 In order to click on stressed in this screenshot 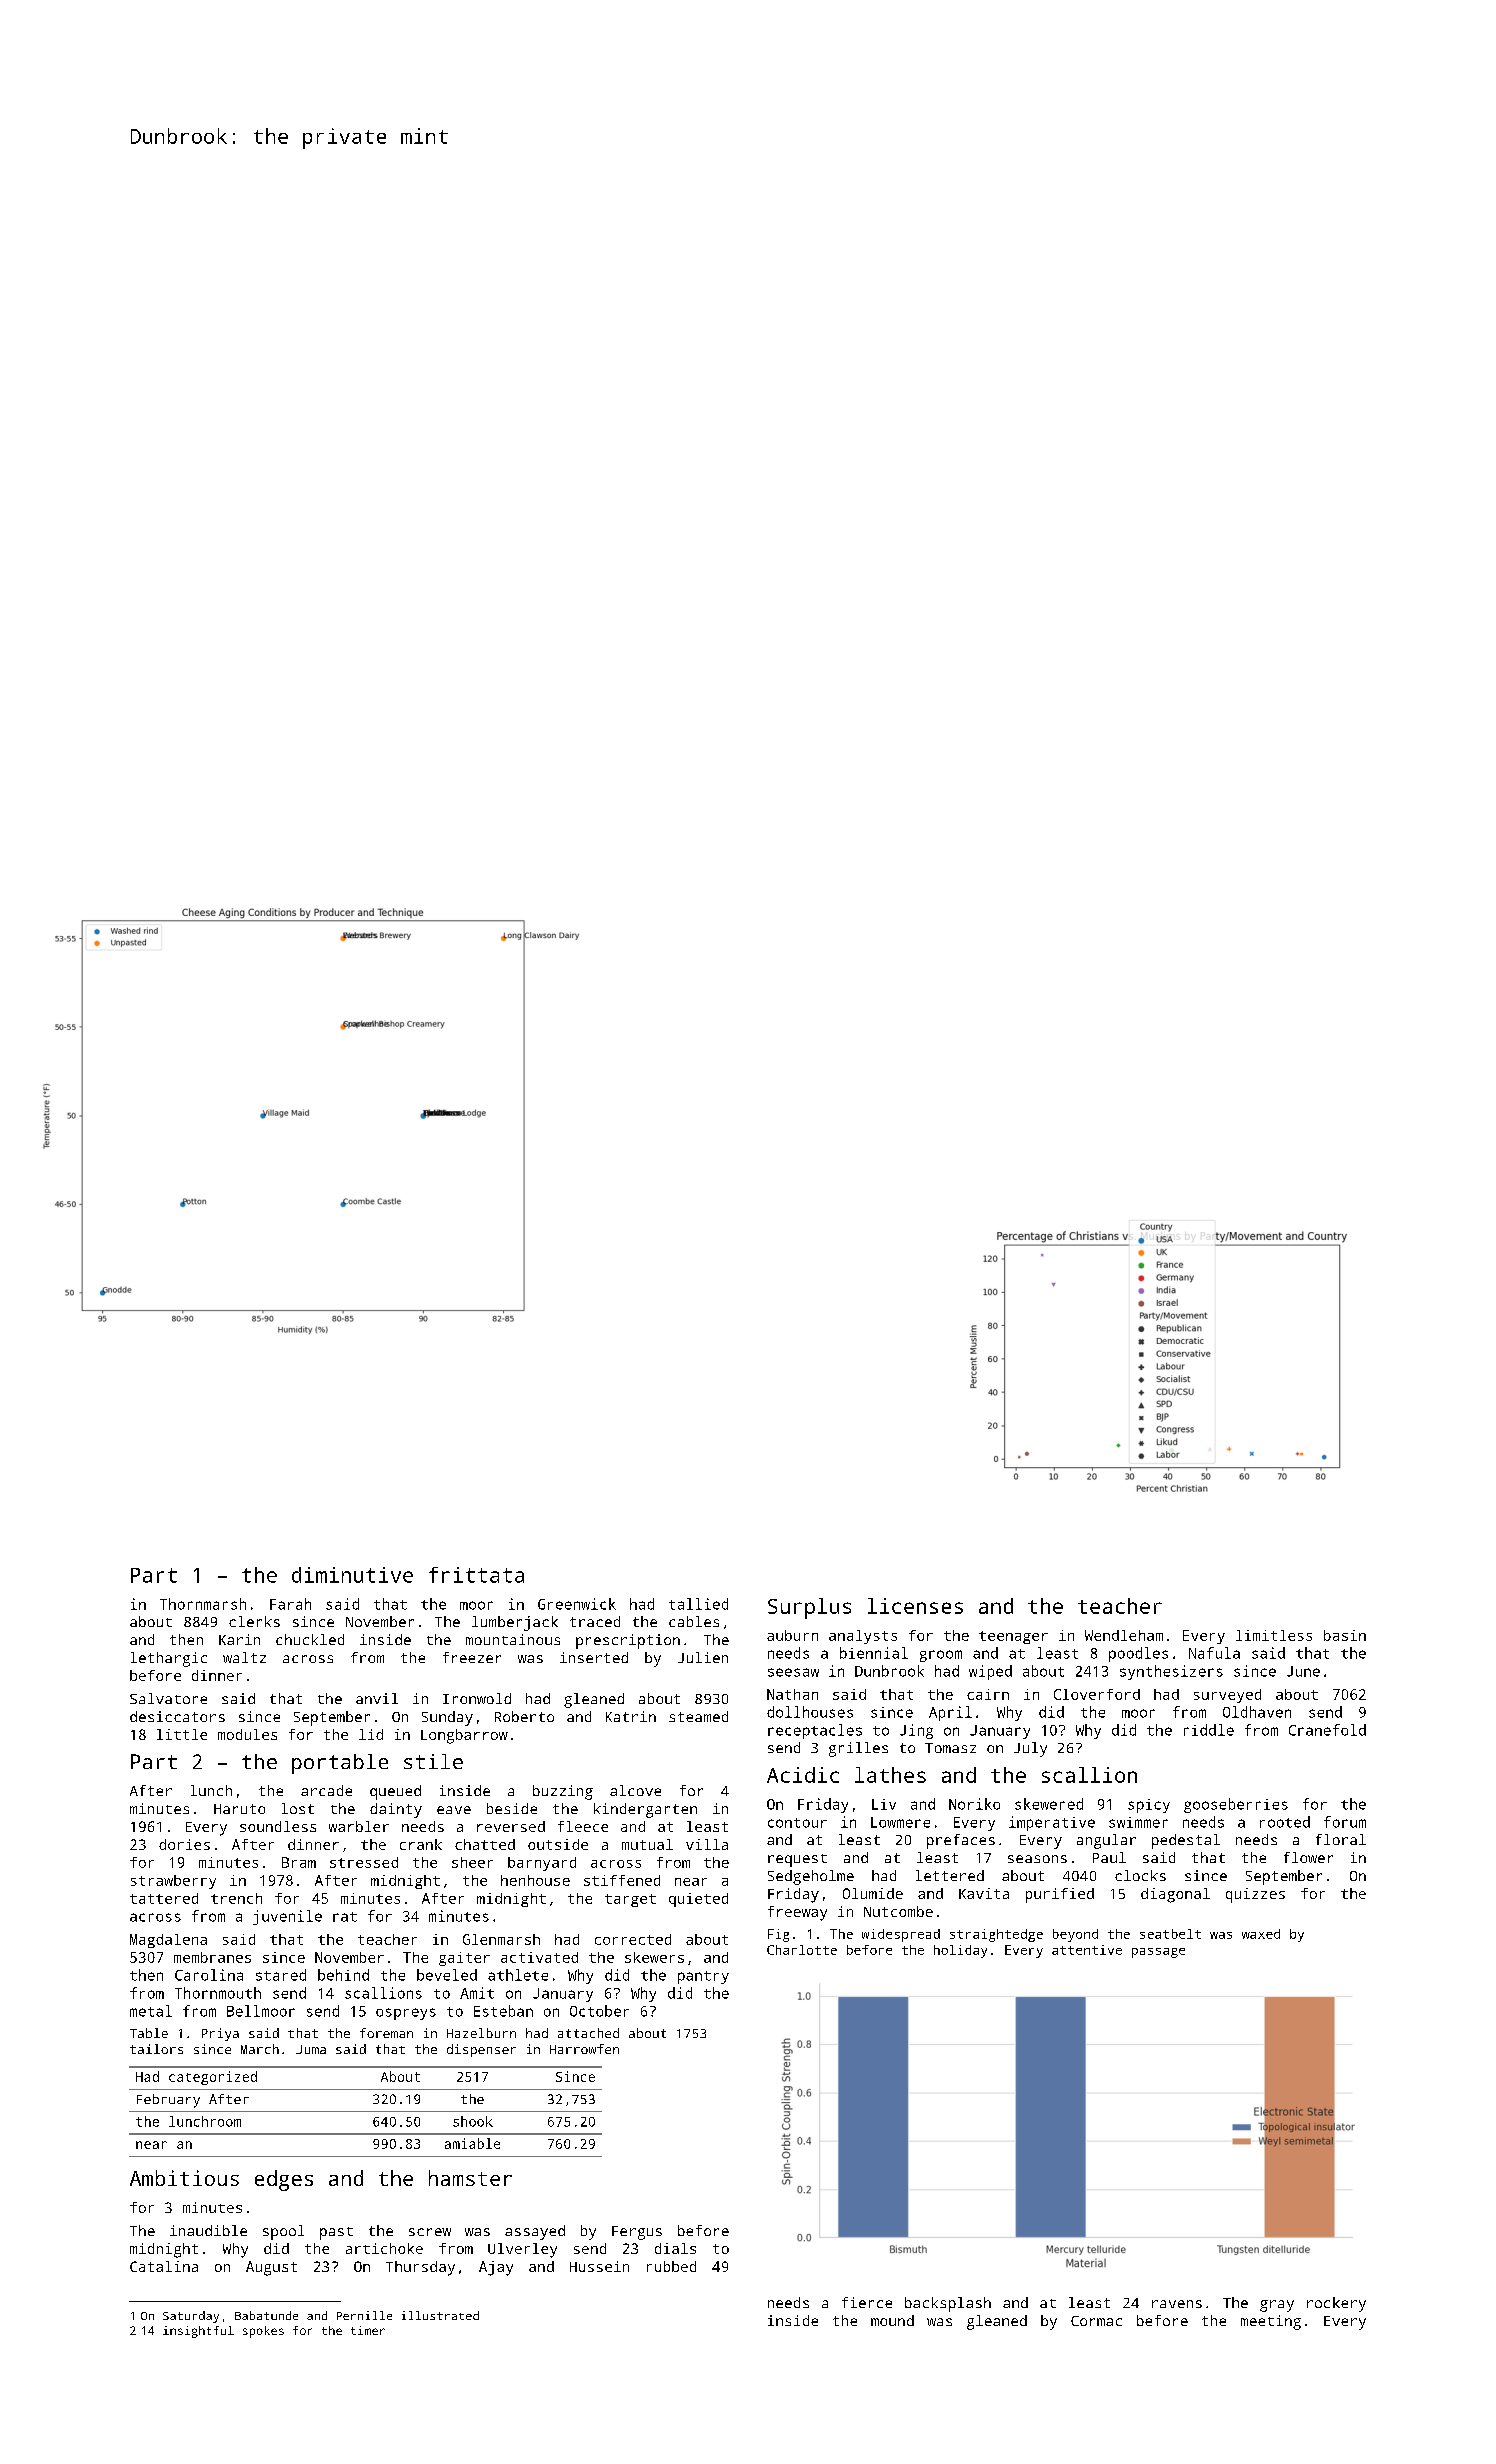, I will do `click(364, 1862)`.
